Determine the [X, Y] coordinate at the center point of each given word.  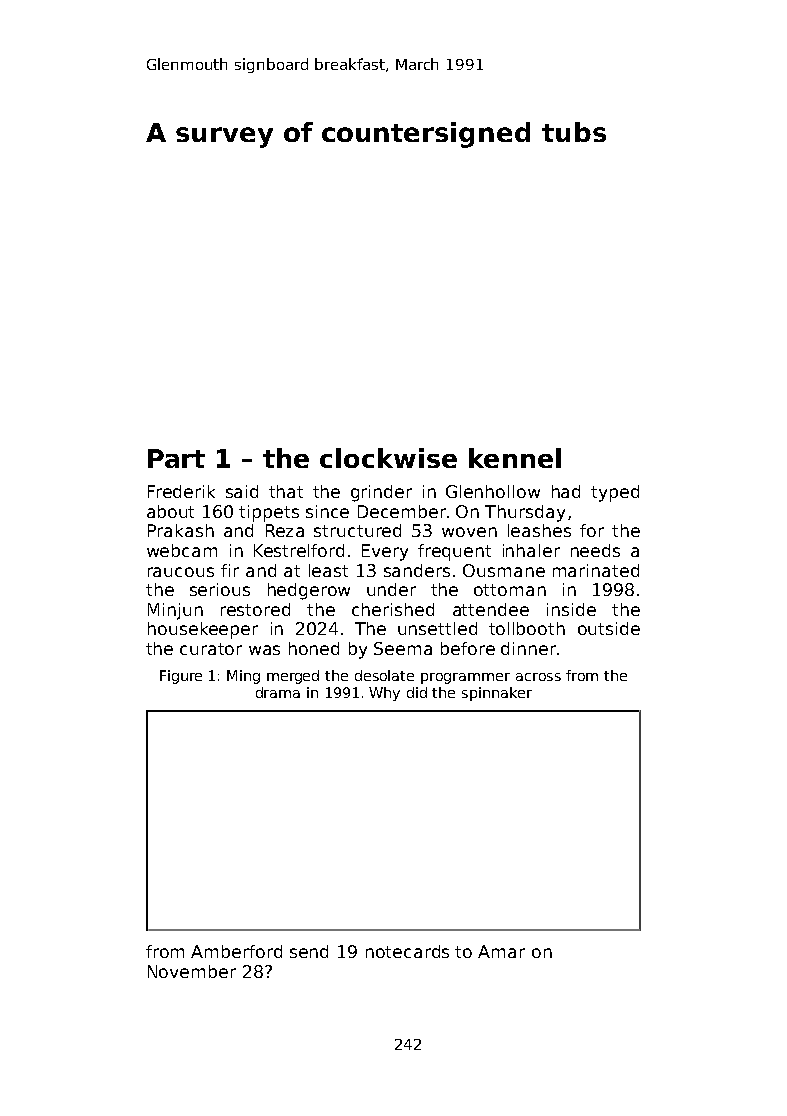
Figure [181, 677]
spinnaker [497, 694]
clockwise [388, 458]
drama [278, 692]
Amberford [236, 951]
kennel [515, 458]
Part [176, 458]
